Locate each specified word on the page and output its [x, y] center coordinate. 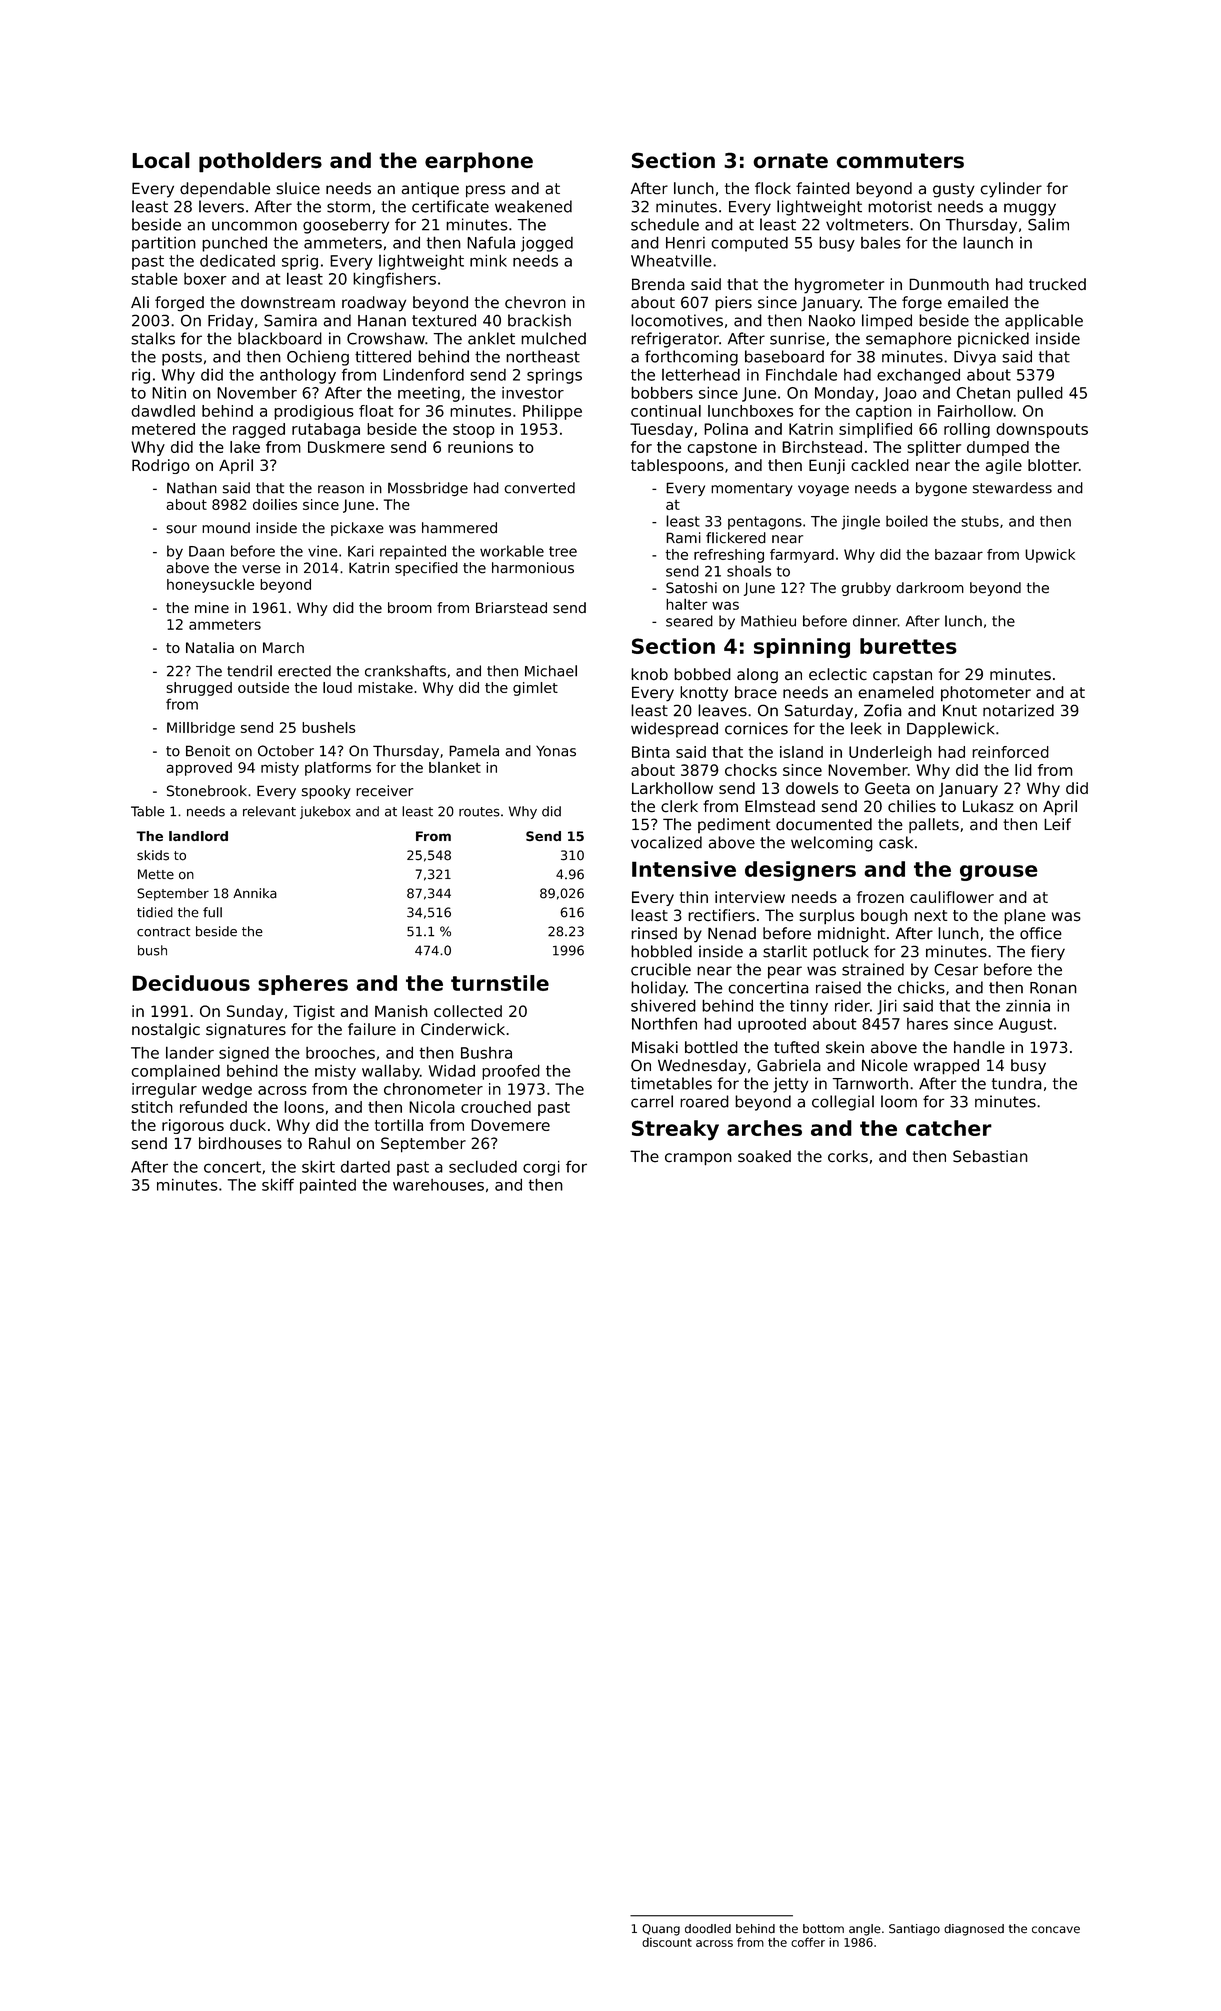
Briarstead [511, 608]
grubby [866, 589]
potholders [260, 162]
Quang [661, 1930]
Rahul [329, 1143]
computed [749, 244]
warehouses [438, 1185]
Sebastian [990, 1156]
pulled [1040, 394]
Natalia [210, 647]
